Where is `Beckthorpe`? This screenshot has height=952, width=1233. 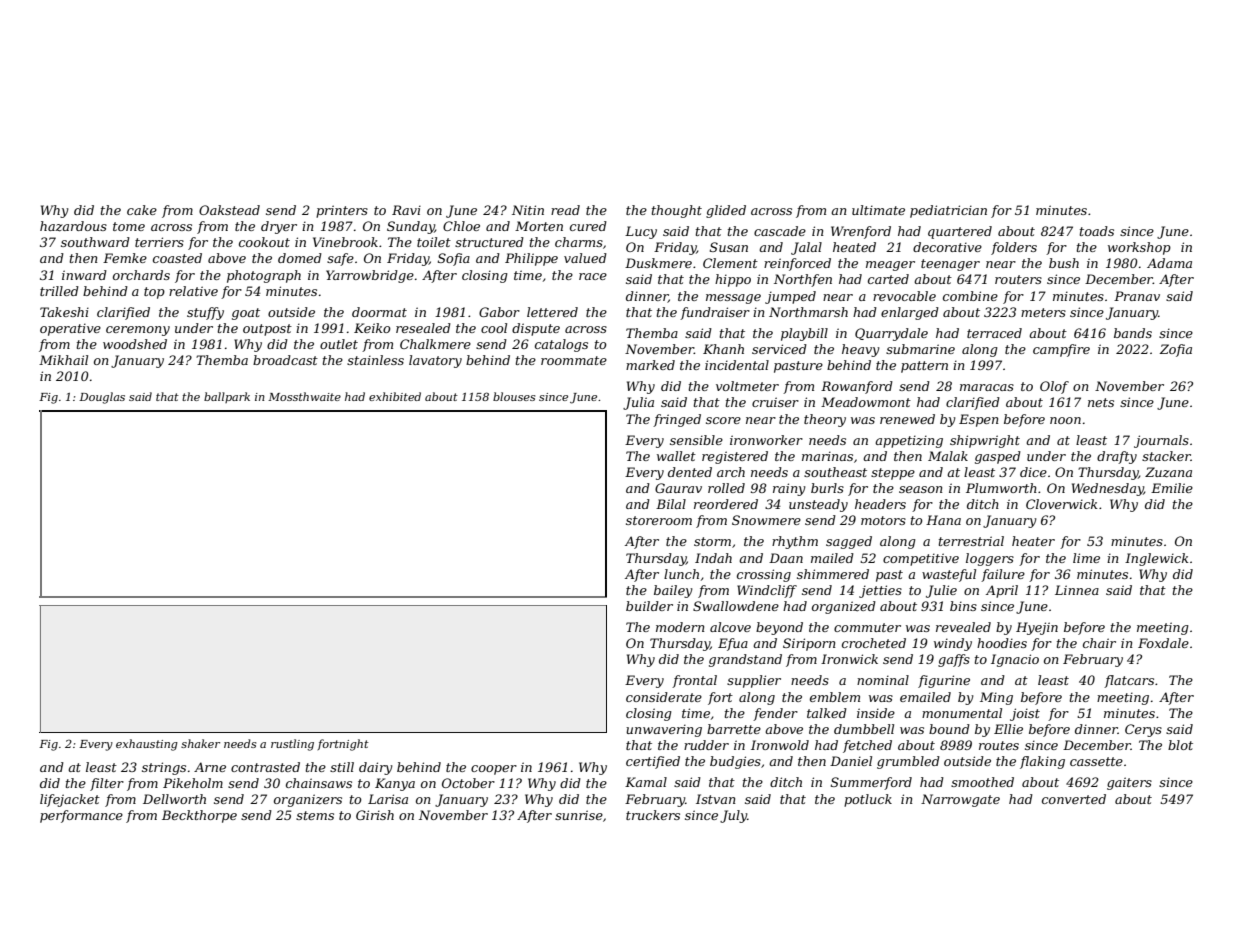 Beckthorpe is located at coordinates (199, 816).
